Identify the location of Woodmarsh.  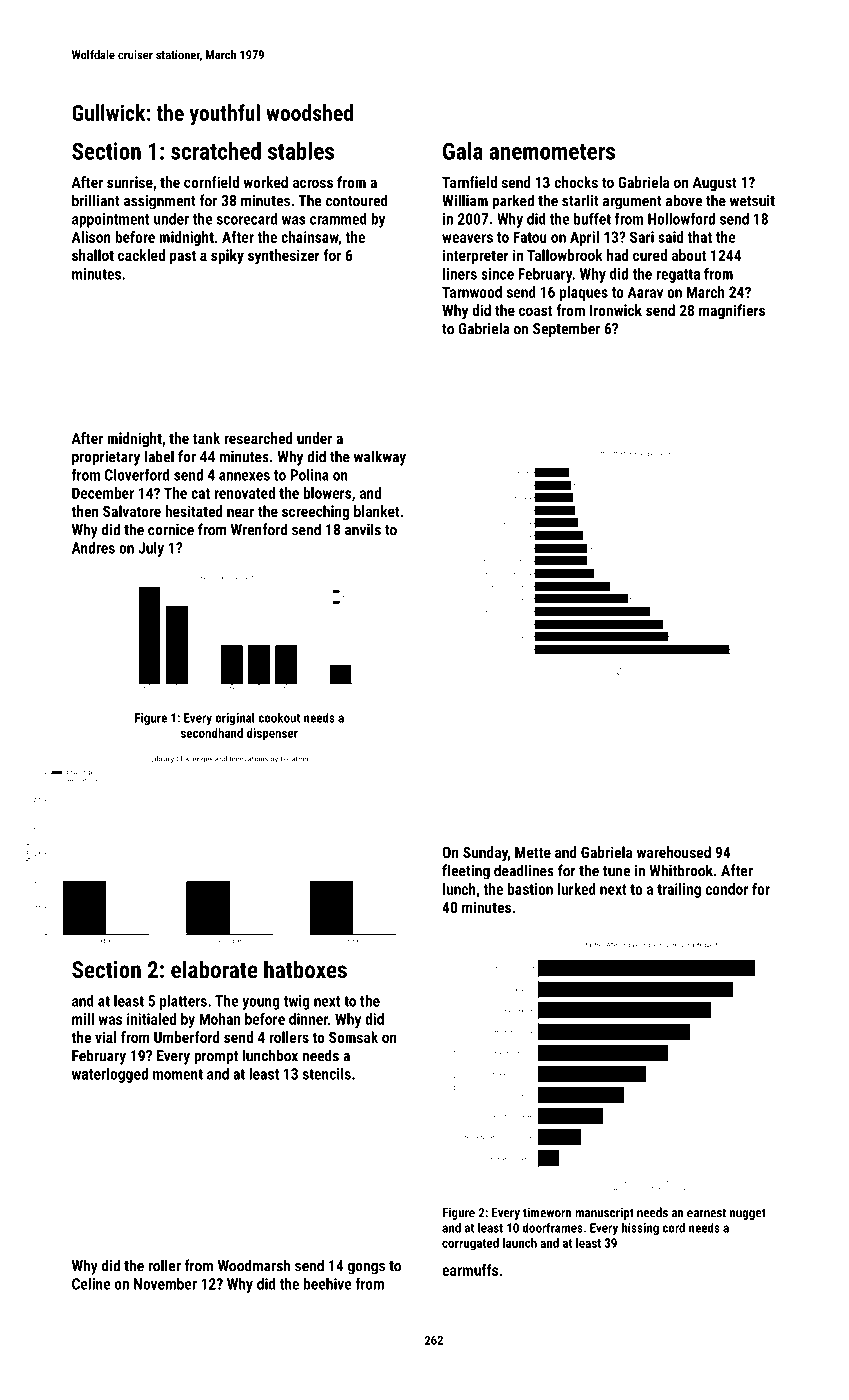
(254, 1265).
